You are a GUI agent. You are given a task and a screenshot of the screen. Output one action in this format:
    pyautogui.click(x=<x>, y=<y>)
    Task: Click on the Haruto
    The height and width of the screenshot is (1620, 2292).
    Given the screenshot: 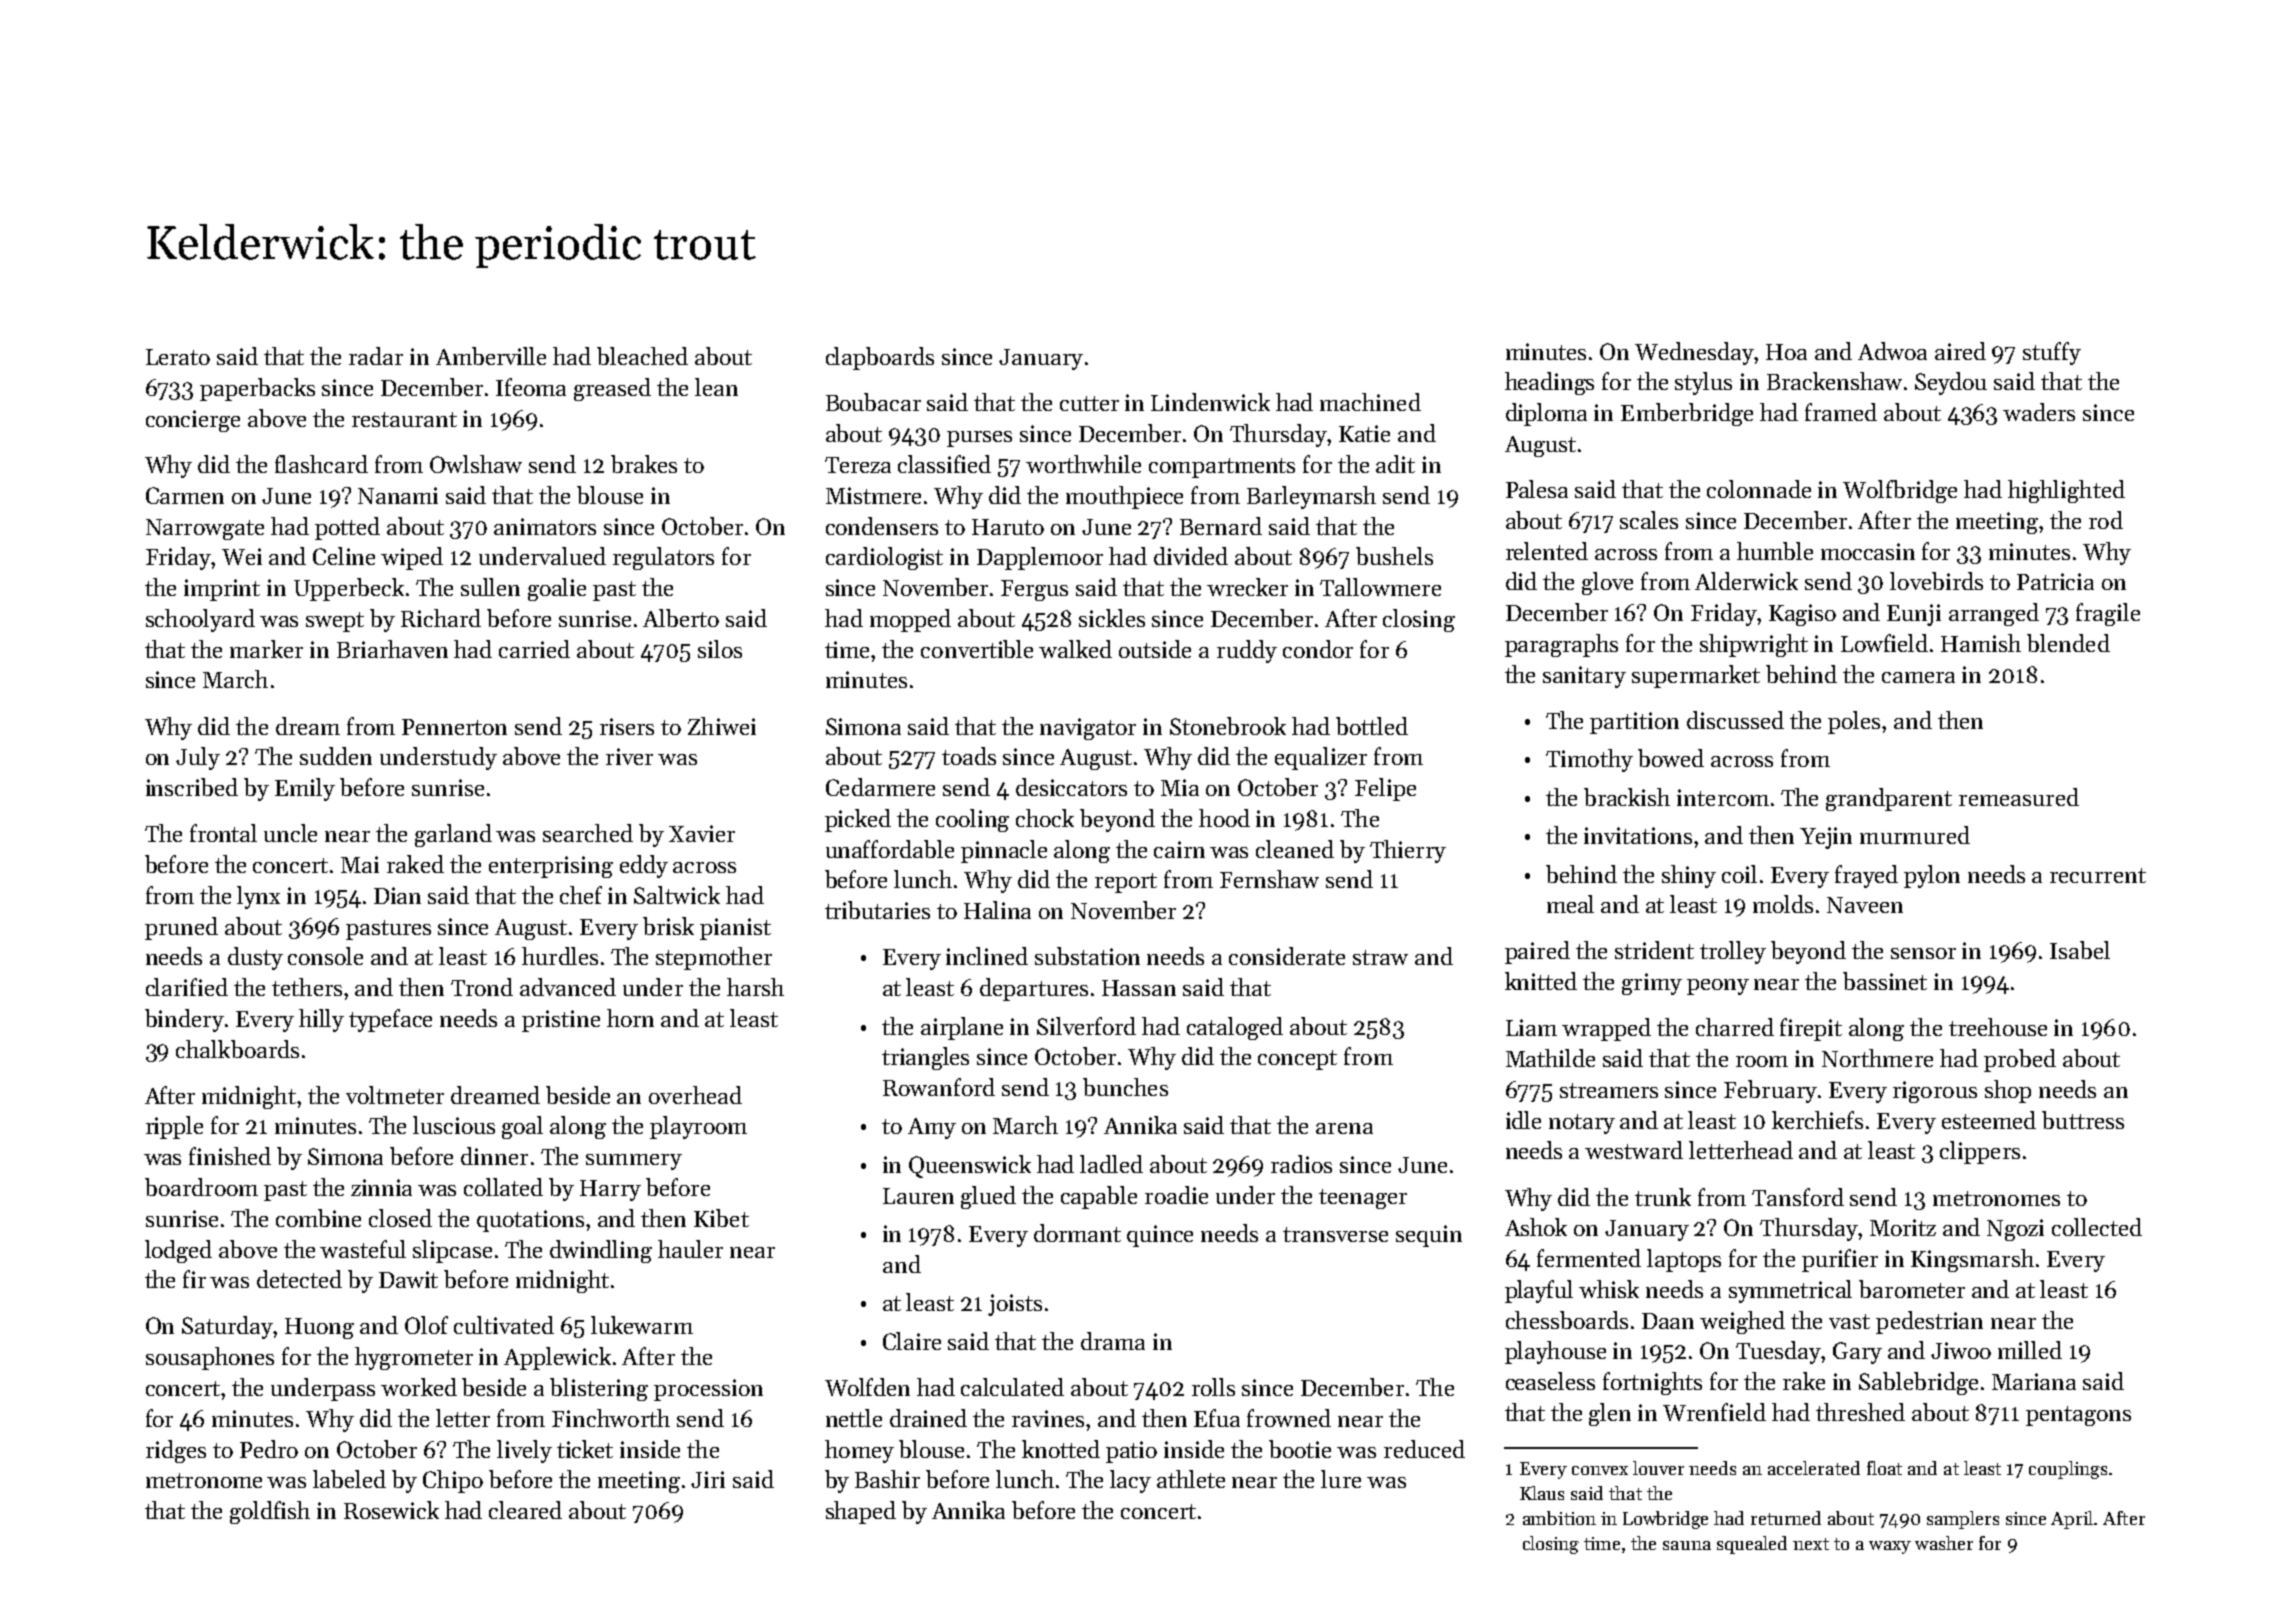 What is the action you would take?
    pyautogui.click(x=1008, y=527)
